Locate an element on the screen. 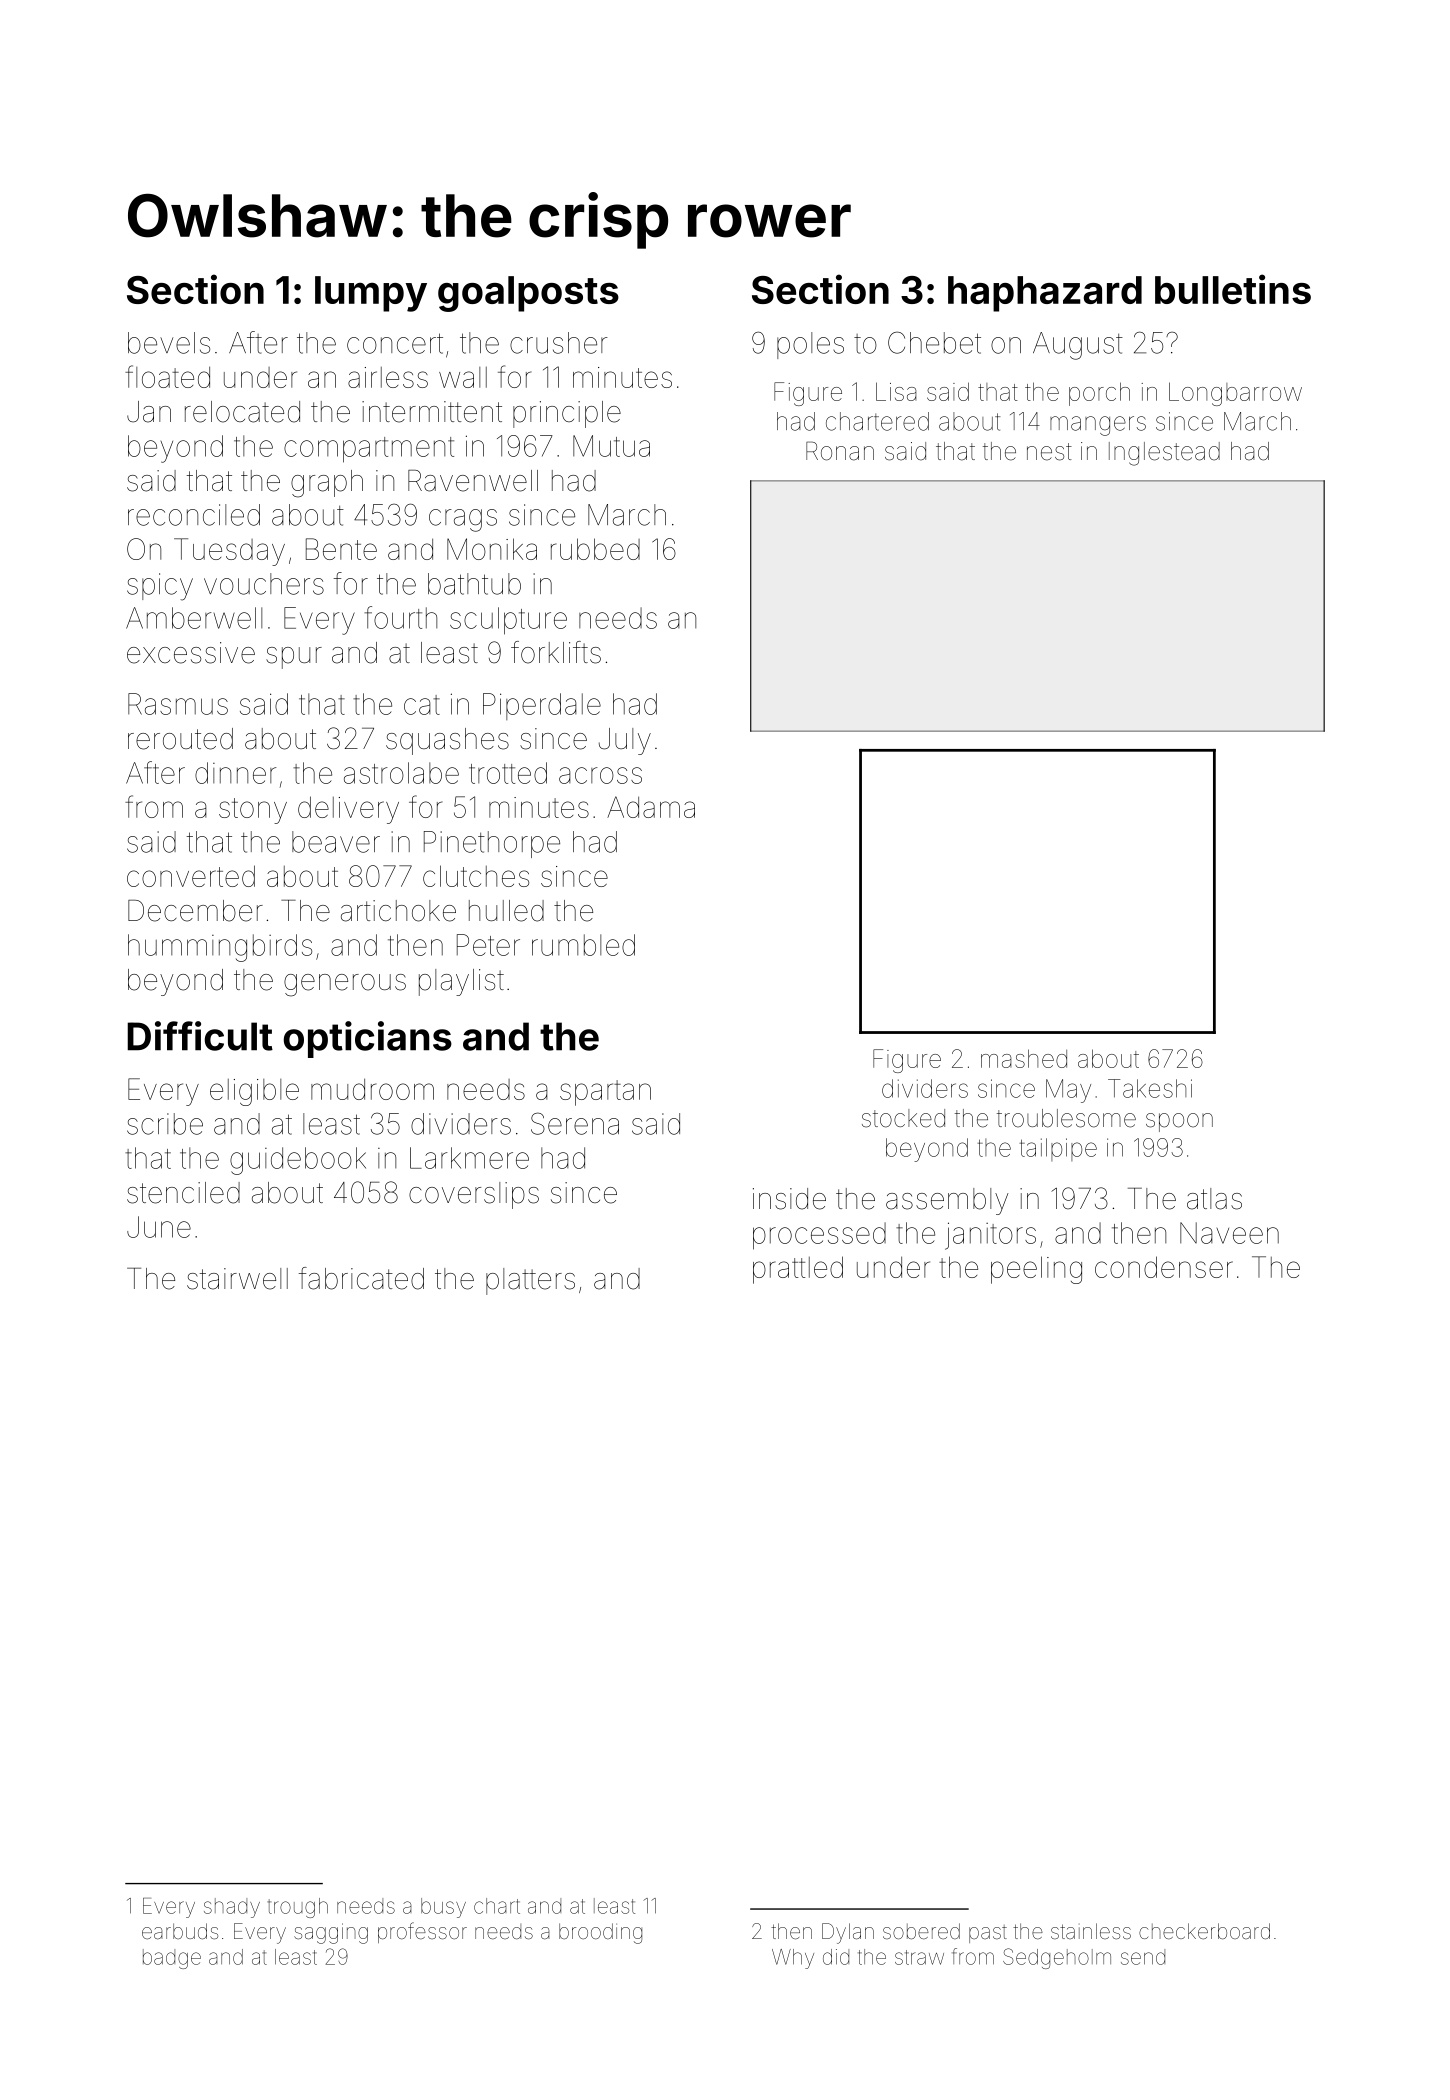  brooding is located at coordinates (600, 1933).
